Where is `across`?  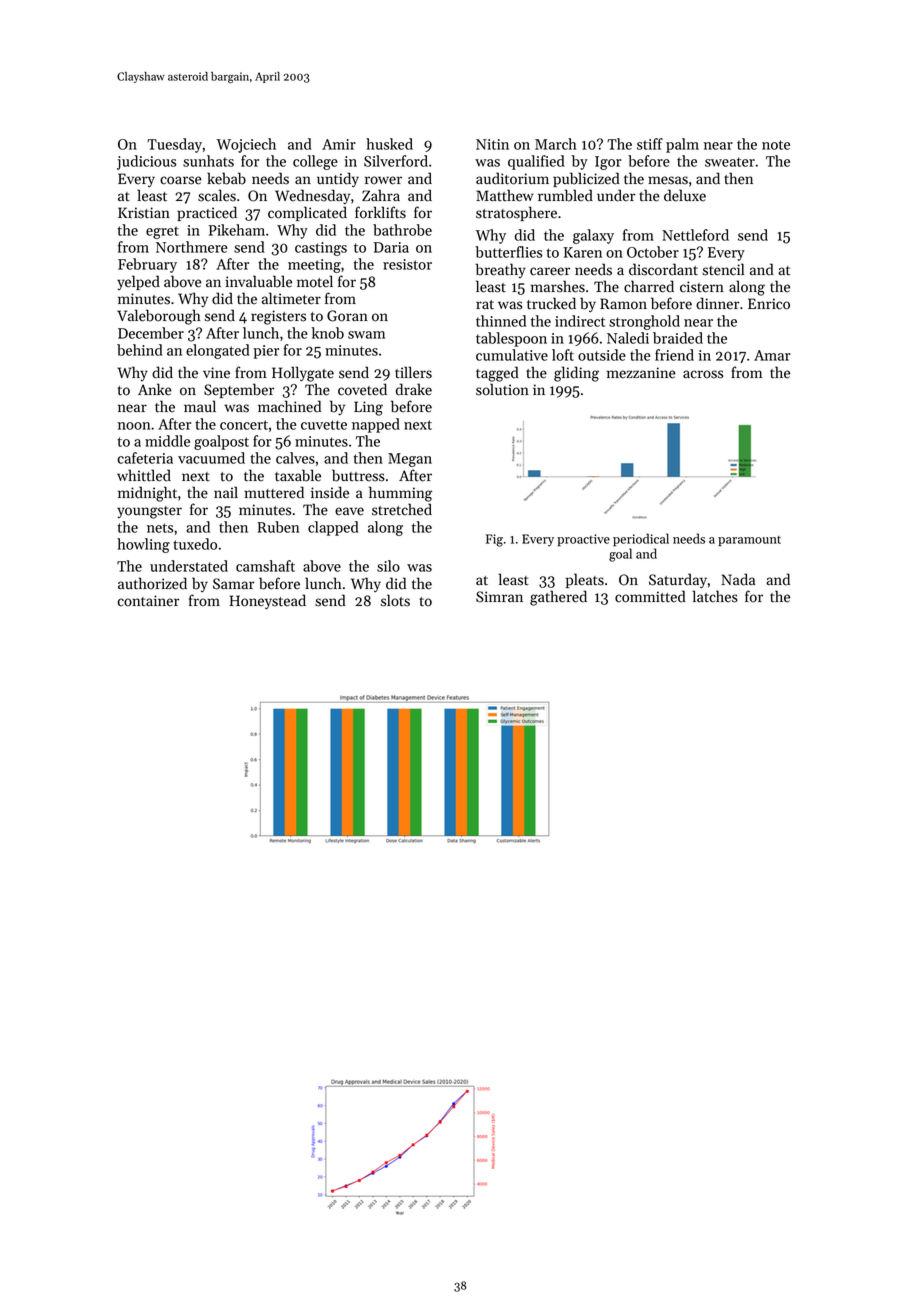 across is located at coordinates (703, 374).
